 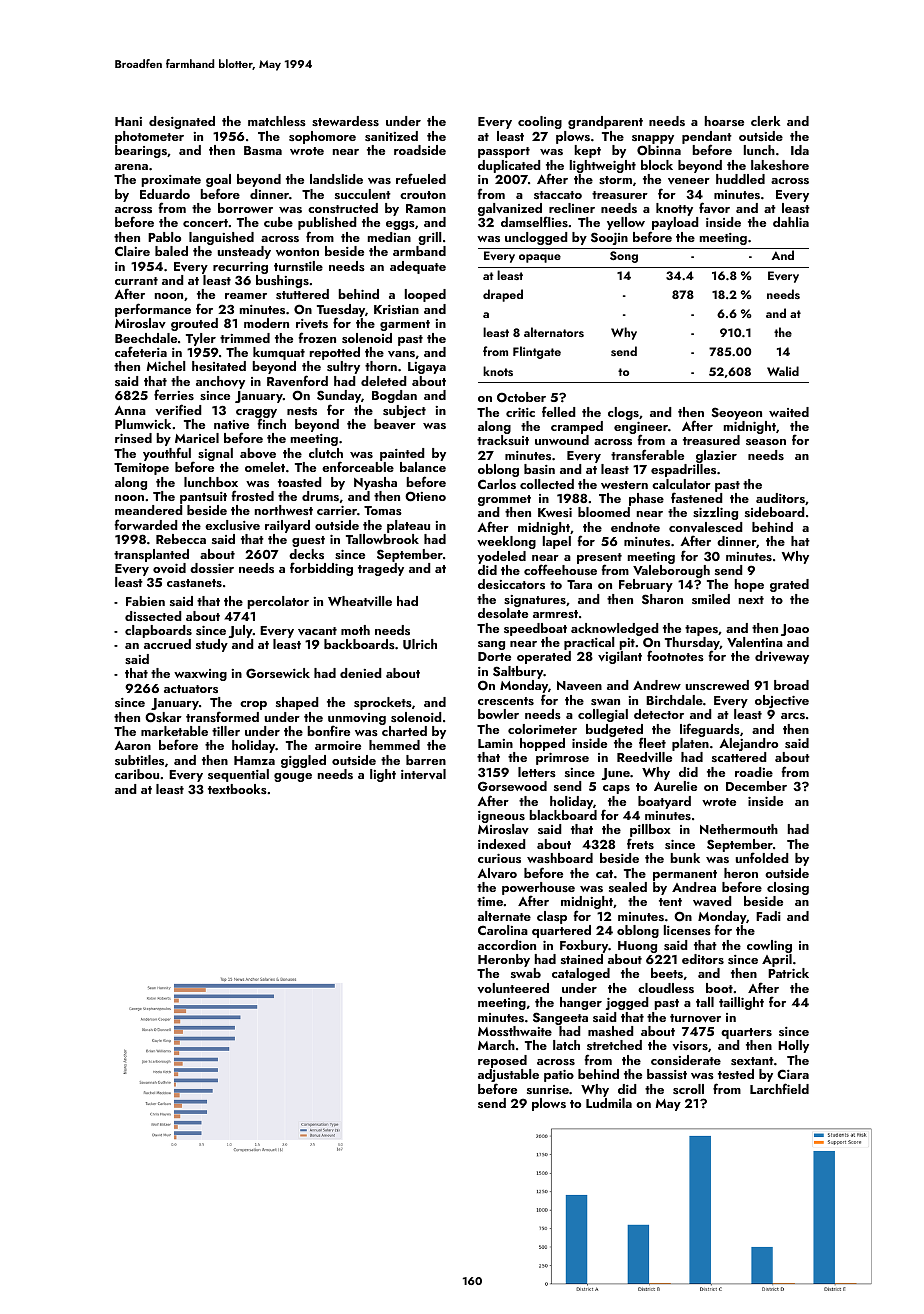 I want to click on Carlos, so click(x=497, y=484).
